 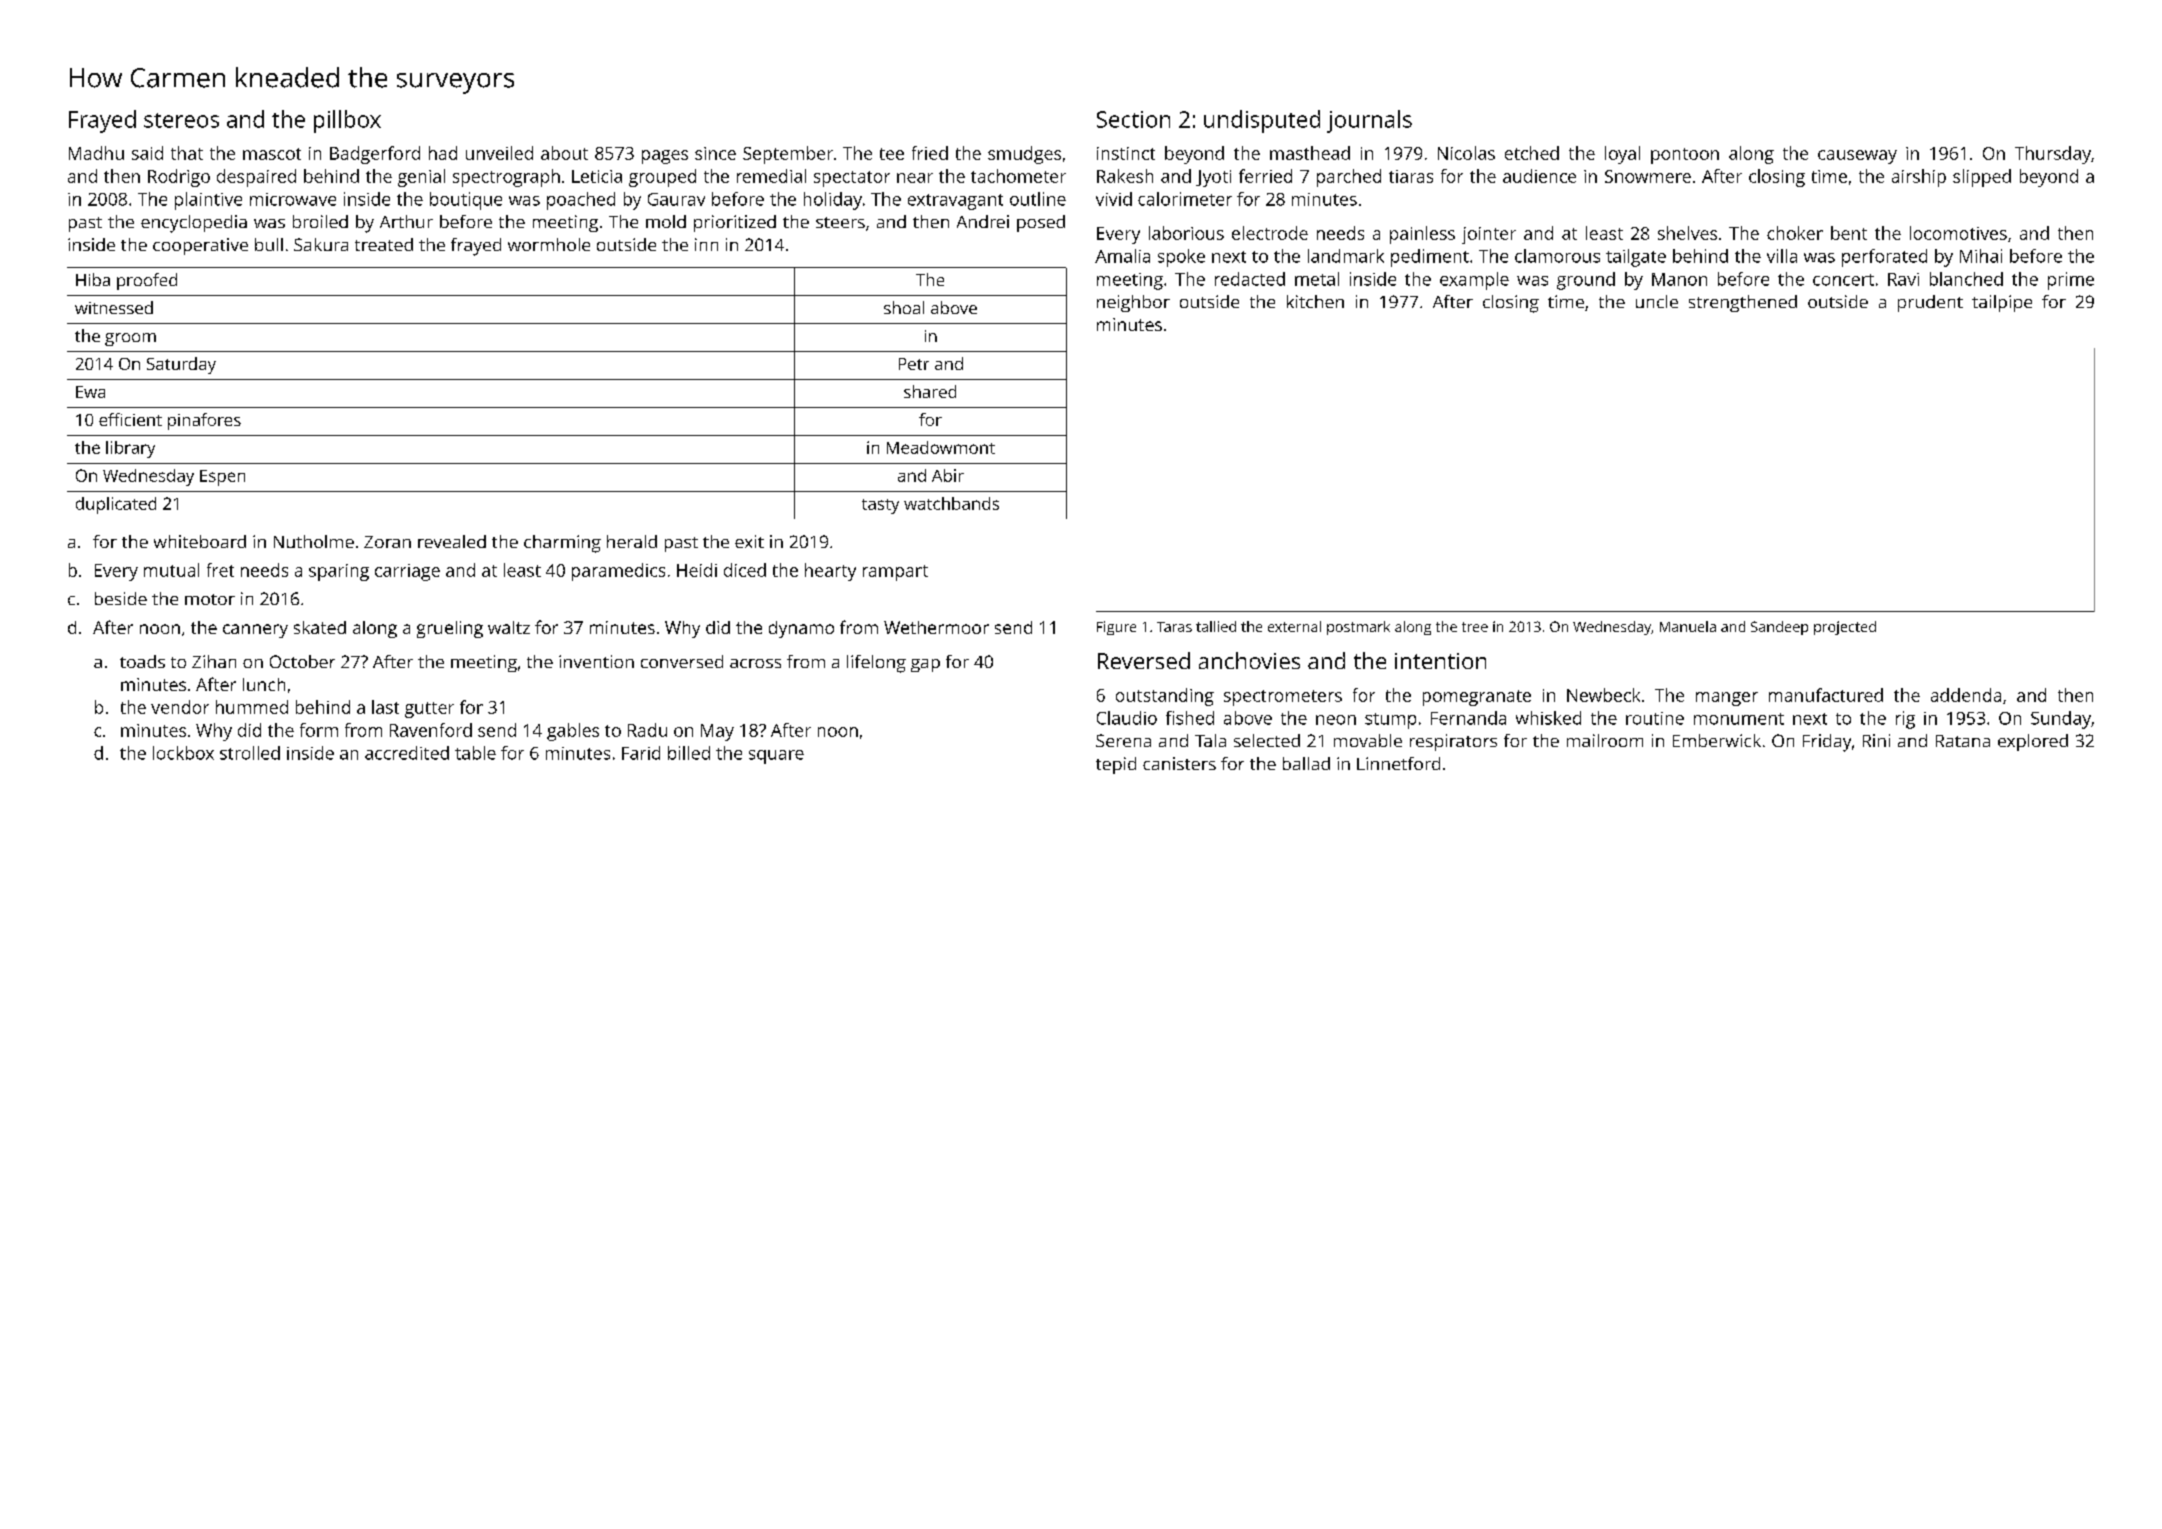 What do you see at coordinates (181, 365) in the document?
I see `Saturday` at bounding box center [181, 365].
